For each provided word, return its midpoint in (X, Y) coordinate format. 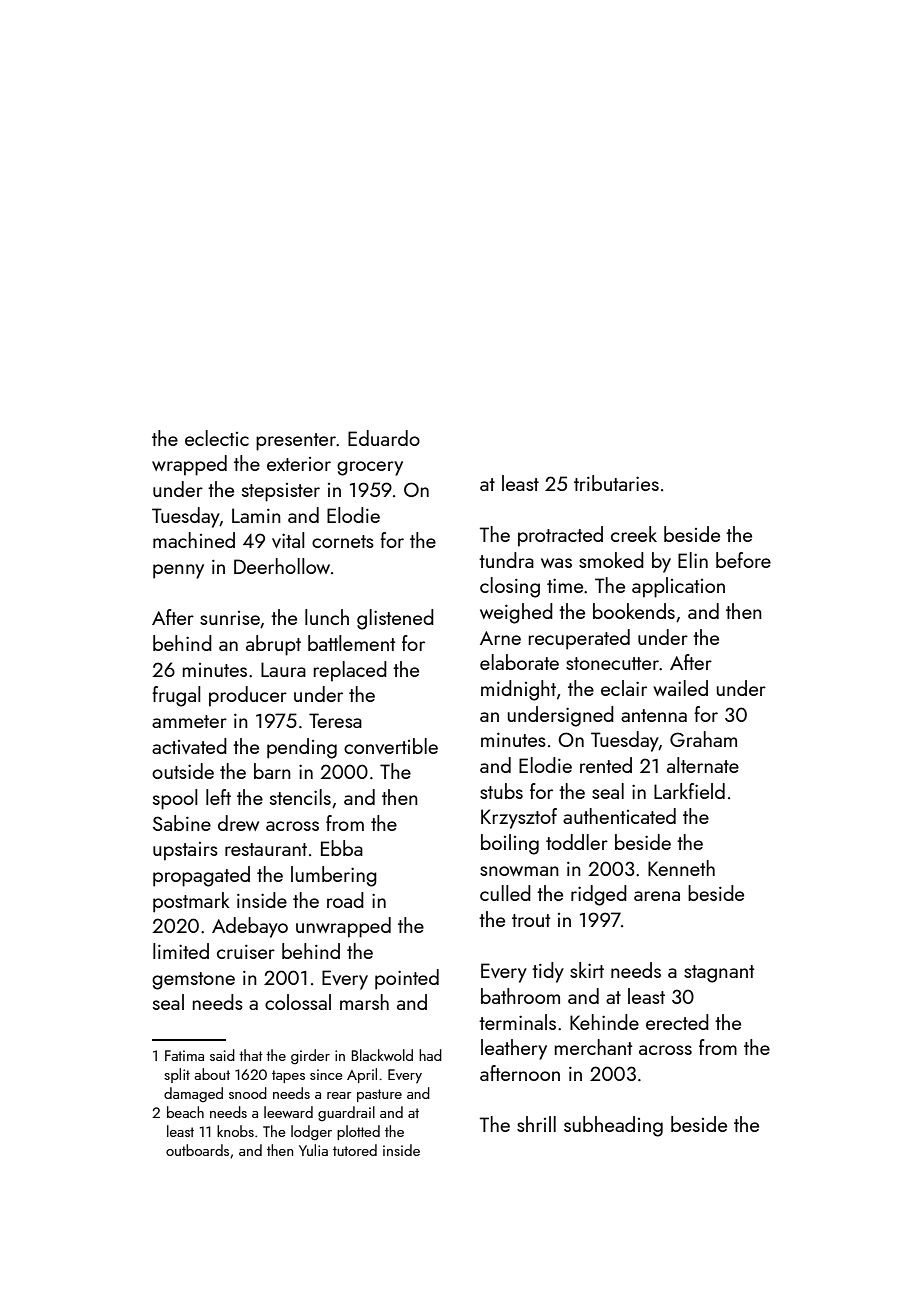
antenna (654, 715)
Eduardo (384, 438)
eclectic (217, 438)
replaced (350, 671)
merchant (593, 1047)
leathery (514, 1049)
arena (657, 896)
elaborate (519, 662)
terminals (517, 1022)
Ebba (342, 848)
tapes (288, 1076)
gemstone (193, 981)
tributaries (616, 483)
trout (531, 920)
